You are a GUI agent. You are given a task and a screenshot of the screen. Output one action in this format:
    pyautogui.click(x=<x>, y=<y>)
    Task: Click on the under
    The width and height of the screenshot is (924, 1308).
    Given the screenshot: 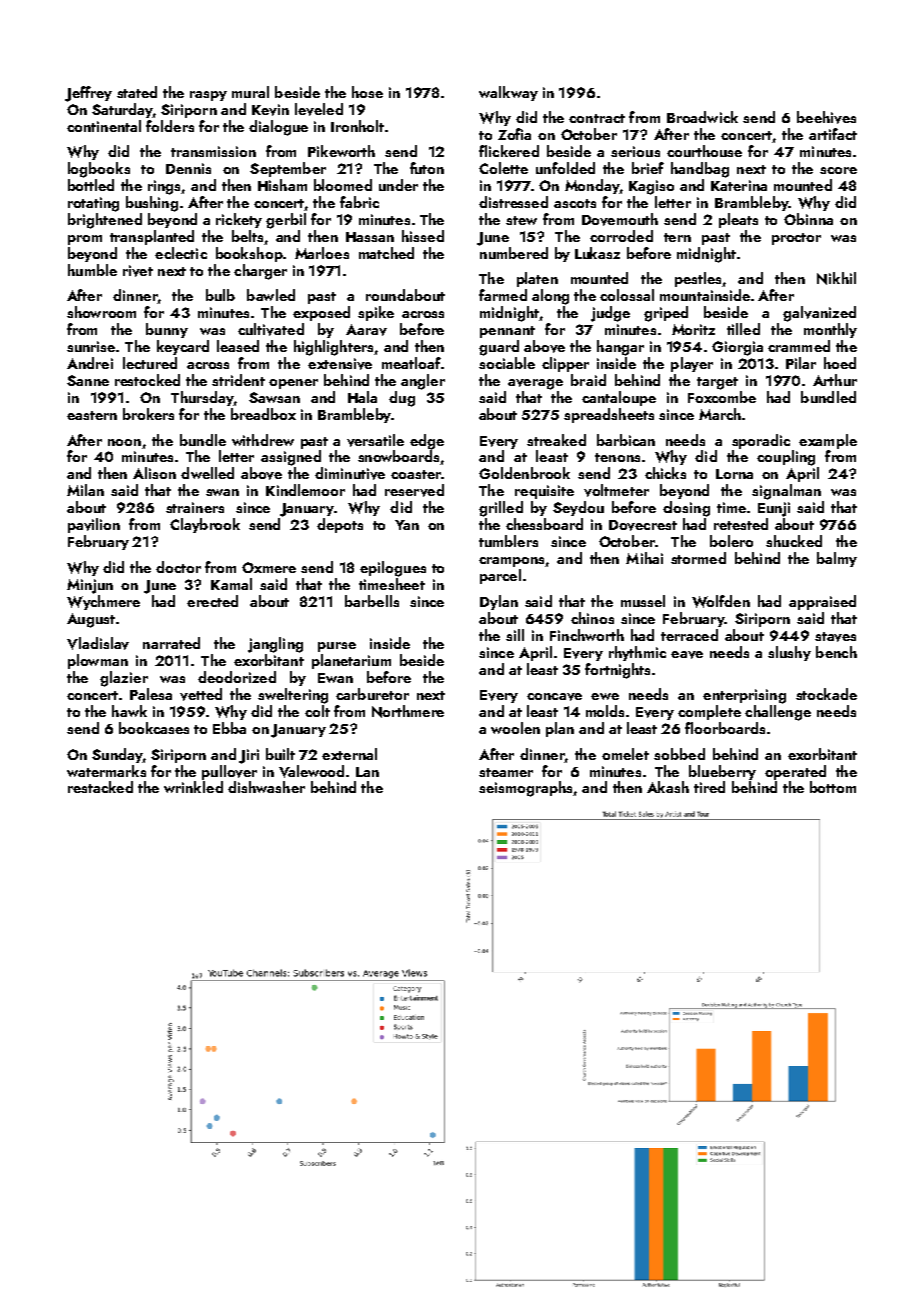 What is the action you would take?
    pyautogui.click(x=398, y=185)
